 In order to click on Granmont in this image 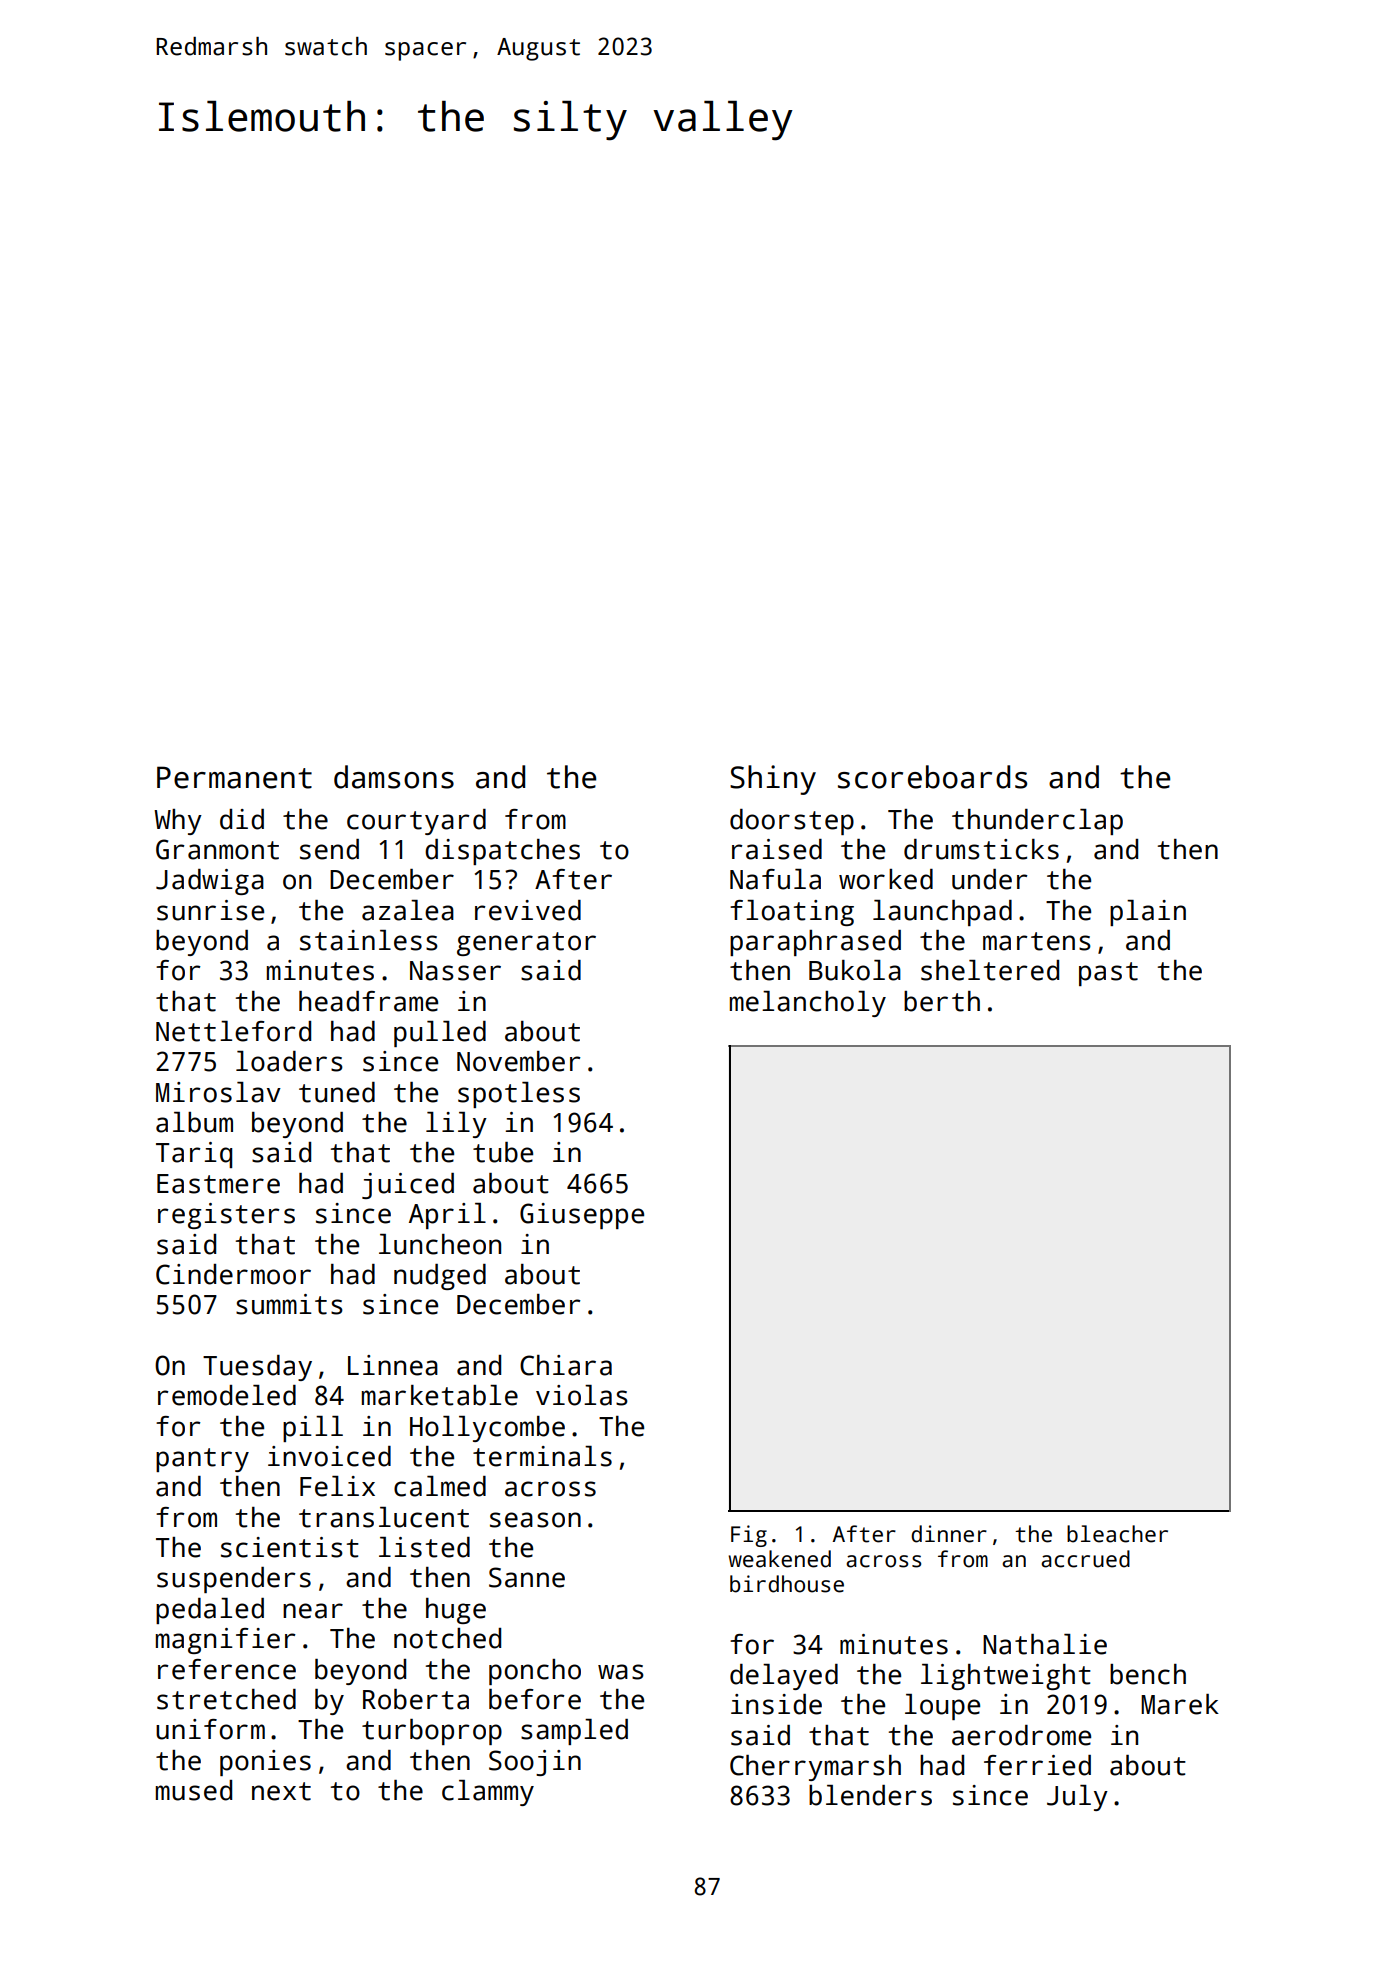, I will do `click(217, 849)`.
